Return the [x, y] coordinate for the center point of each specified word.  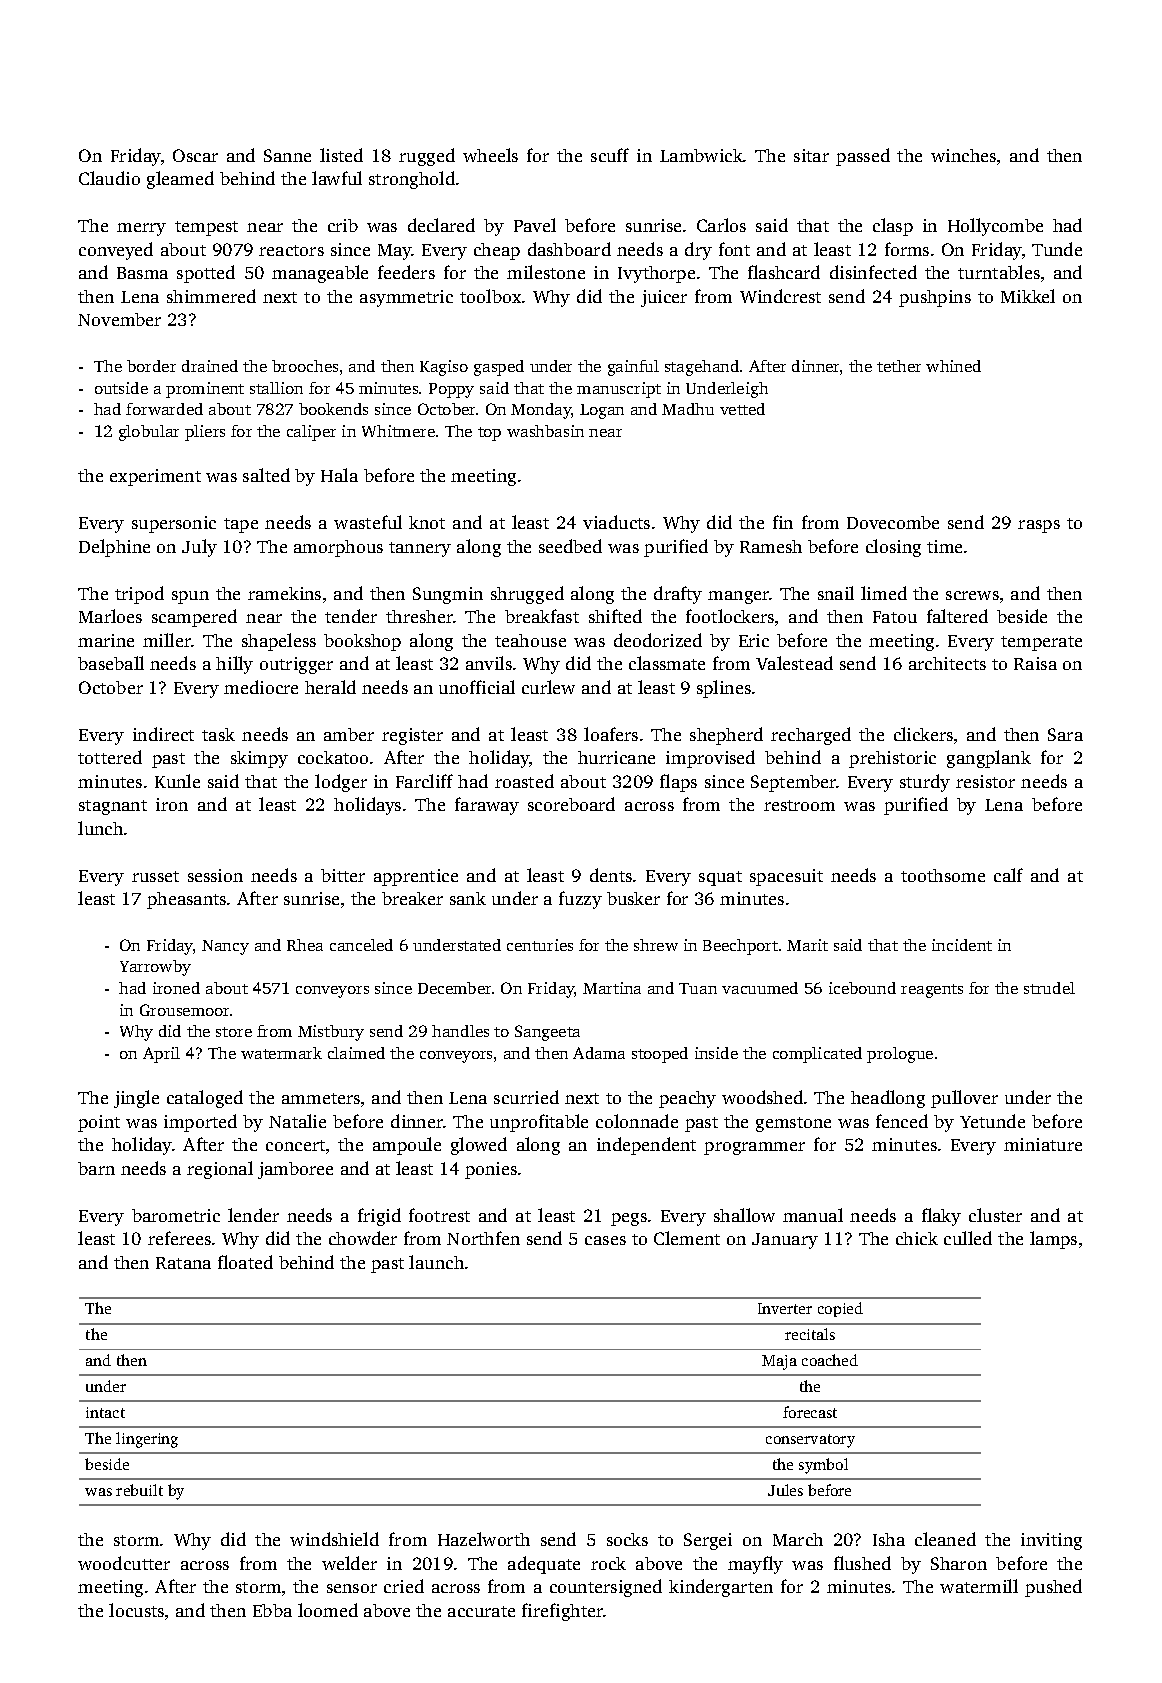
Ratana [183, 1263]
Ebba [272, 1610]
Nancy [225, 947]
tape [241, 525]
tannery [420, 549]
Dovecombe [893, 522]
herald [330, 687]
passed [863, 157]
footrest [439, 1215]
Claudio [109, 178]
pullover [964, 1099]
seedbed [570, 546]
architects [947, 663]
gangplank [989, 759]
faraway [487, 806]
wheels [490, 155]
